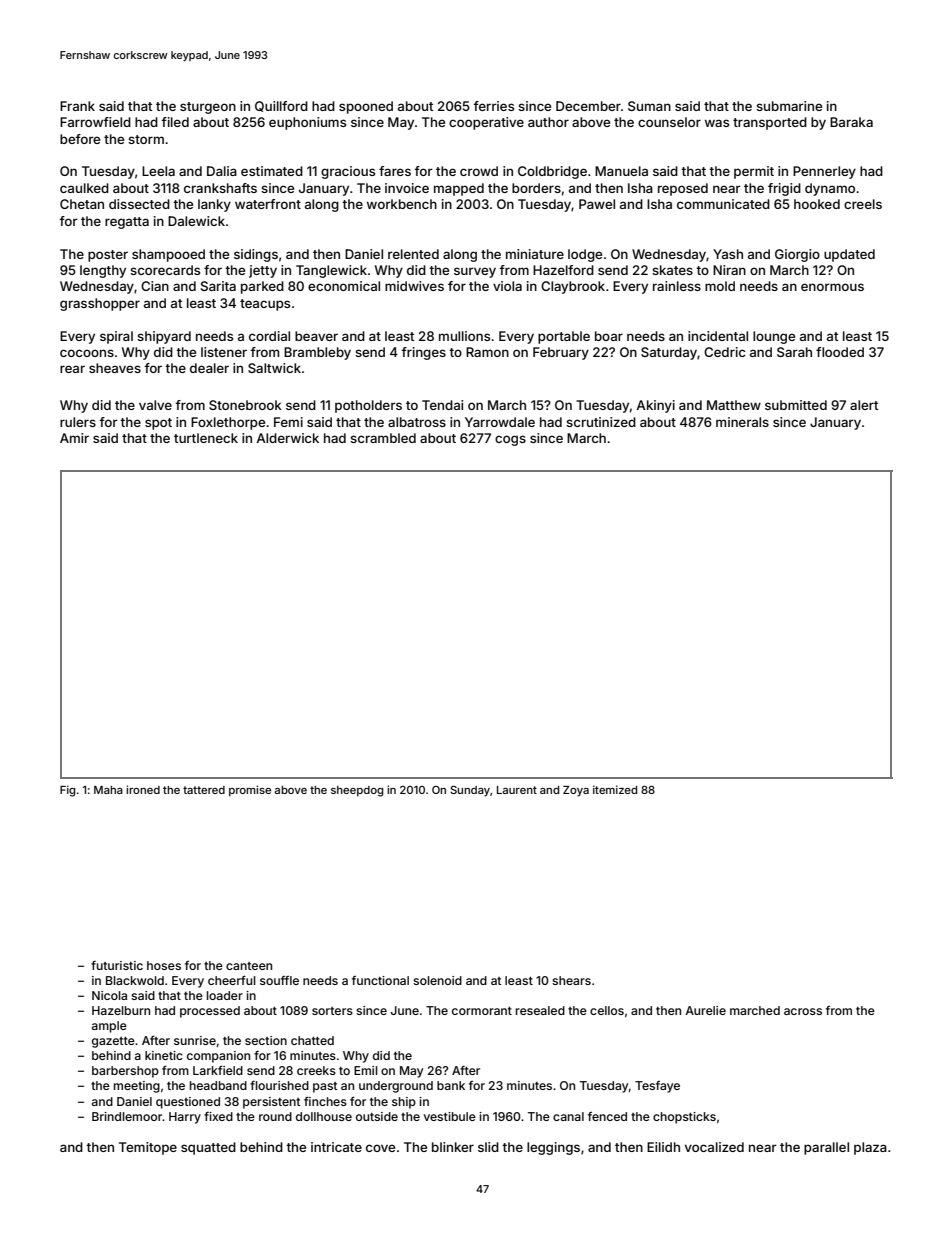 The height and width of the document is (1233, 952). What do you see at coordinates (175, 122) in the document?
I see `filed` at bounding box center [175, 122].
